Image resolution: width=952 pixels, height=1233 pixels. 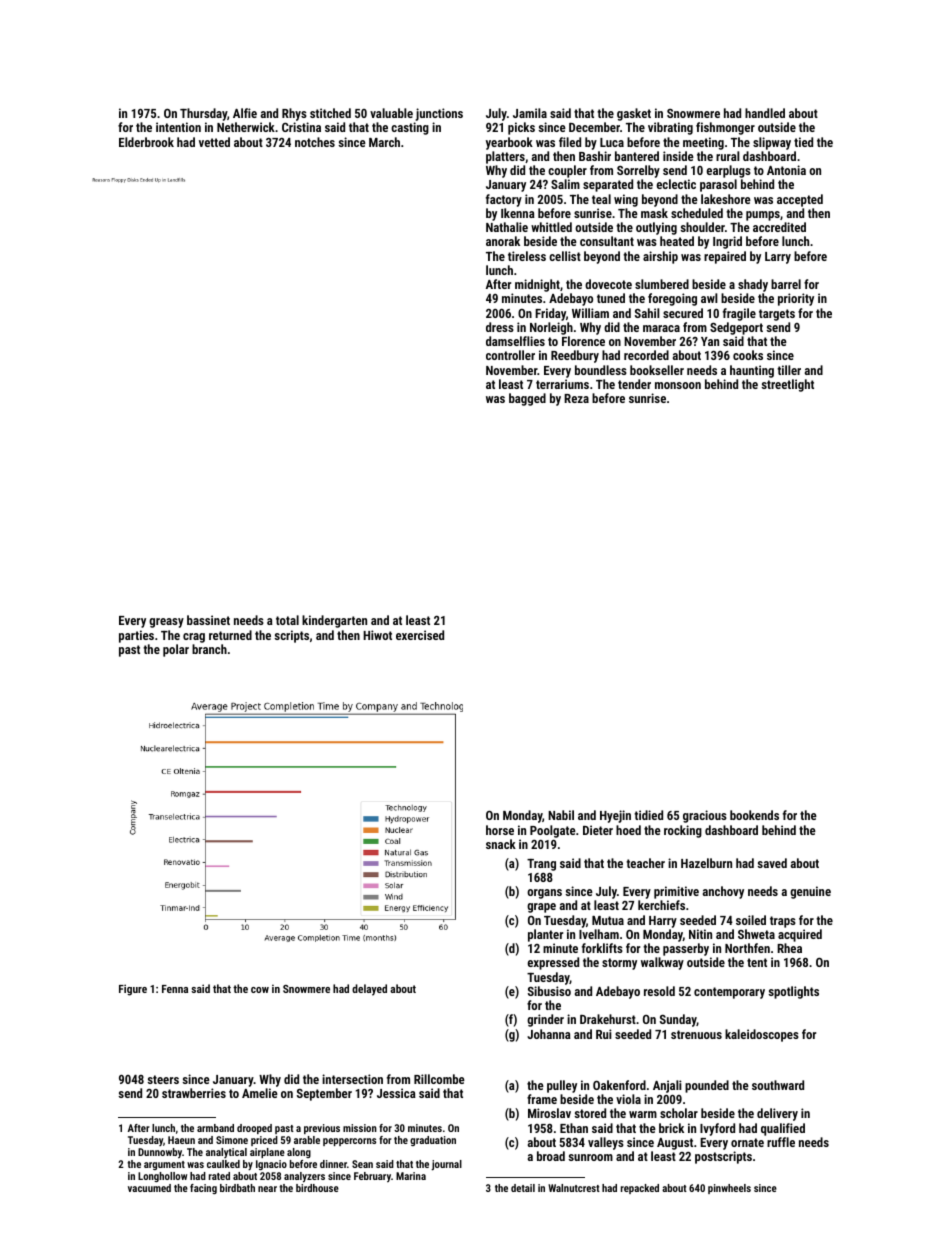 I want to click on bagged, so click(x=527, y=399).
